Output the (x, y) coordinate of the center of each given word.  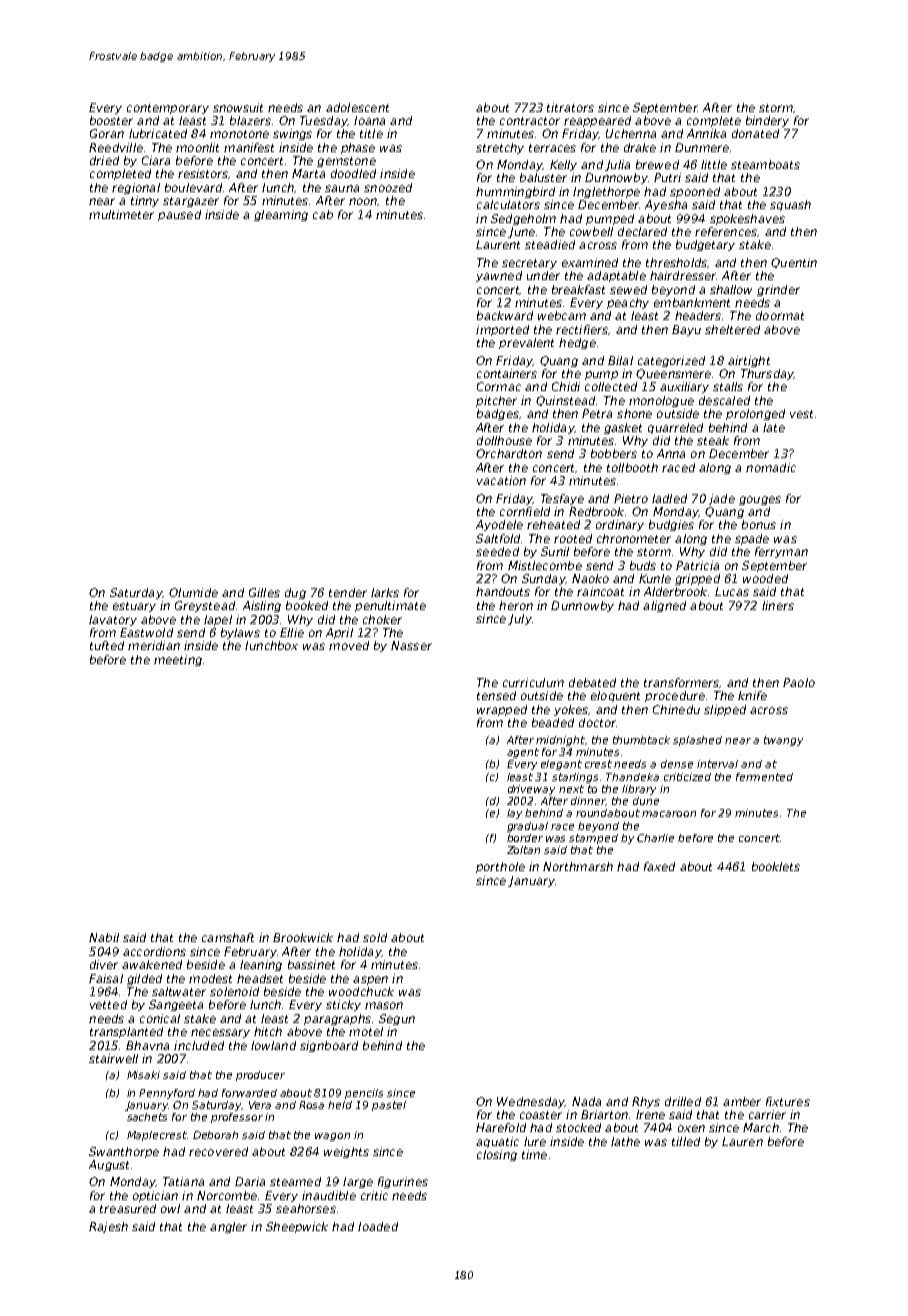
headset (260, 978)
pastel (389, 1106)
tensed (496, 695)
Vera (260, 1105)
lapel (218, 620)
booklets (776, 866)
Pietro (631, 498)
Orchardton (509, 453)
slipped (725, 710)
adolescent (357, 107)
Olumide (193, 592)
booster (111, 120)
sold (375, 937)
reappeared (597, 121)
